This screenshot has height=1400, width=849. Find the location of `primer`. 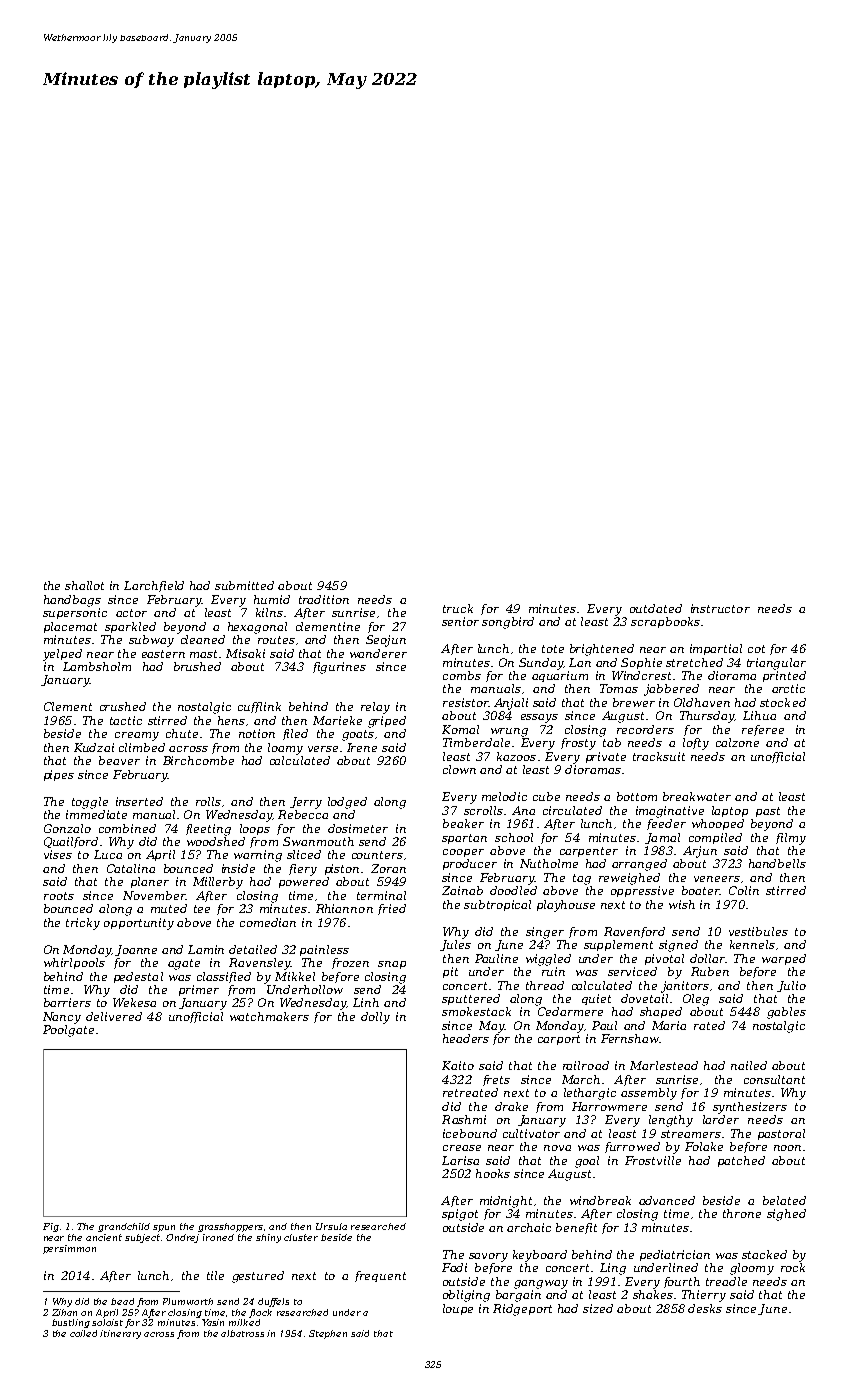

primer is located at coordinates (199, 990).
